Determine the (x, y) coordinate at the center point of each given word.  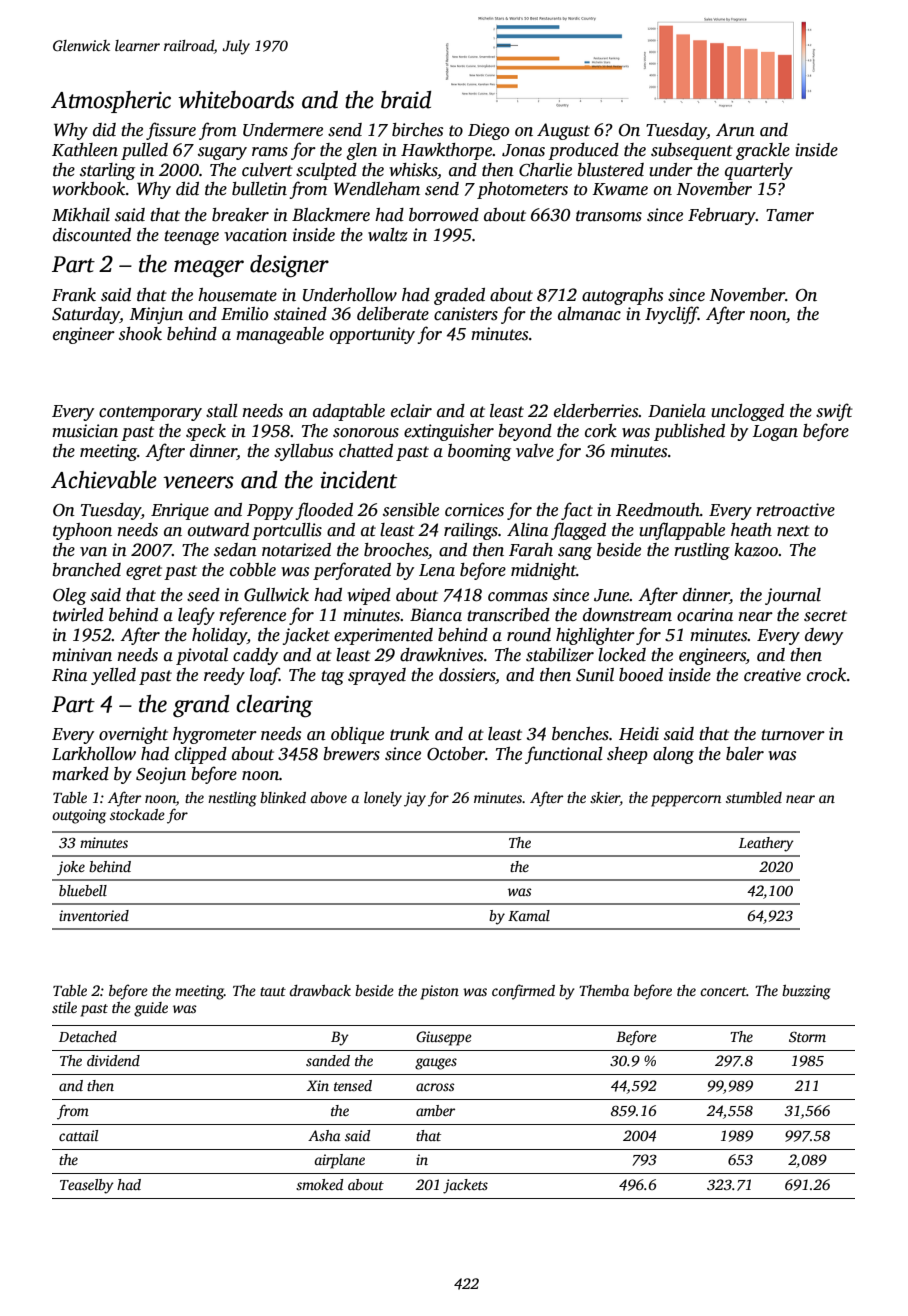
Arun (735, 130)
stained (300, 314)
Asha (324, 1135)
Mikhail (81, 215)
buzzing (806, 992)
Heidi (639, 734)
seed (203, 595)
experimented (383, 636)
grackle (763, 151)
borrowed (444, 215)
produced (583, 151)
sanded (328, 1060)
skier (605, 799)
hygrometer (215, 735)
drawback (320, 990)
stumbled (754, 797)
